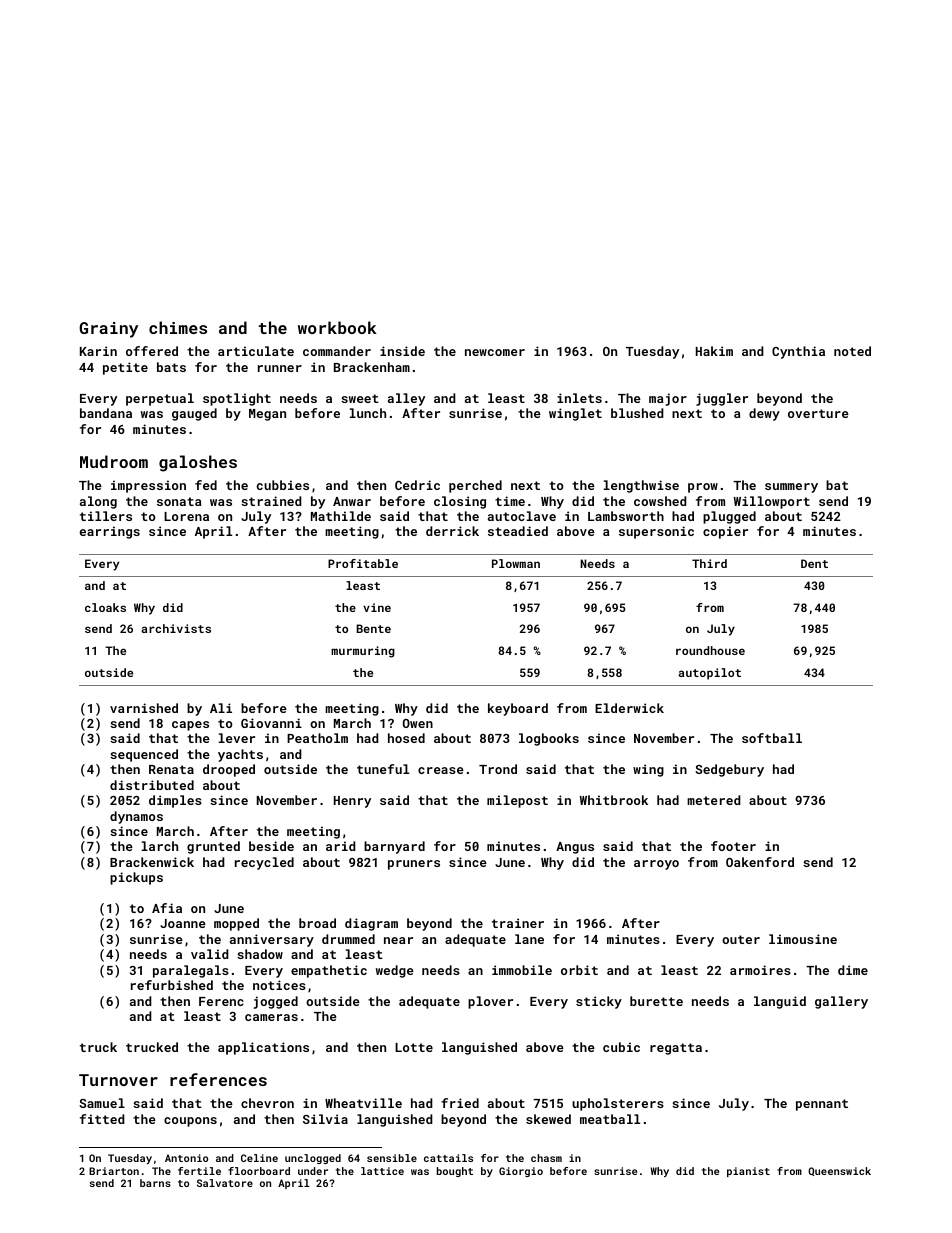  Describe the element at coordinates (714, 351) in the screenshot. I see `Hakim` at that location.
